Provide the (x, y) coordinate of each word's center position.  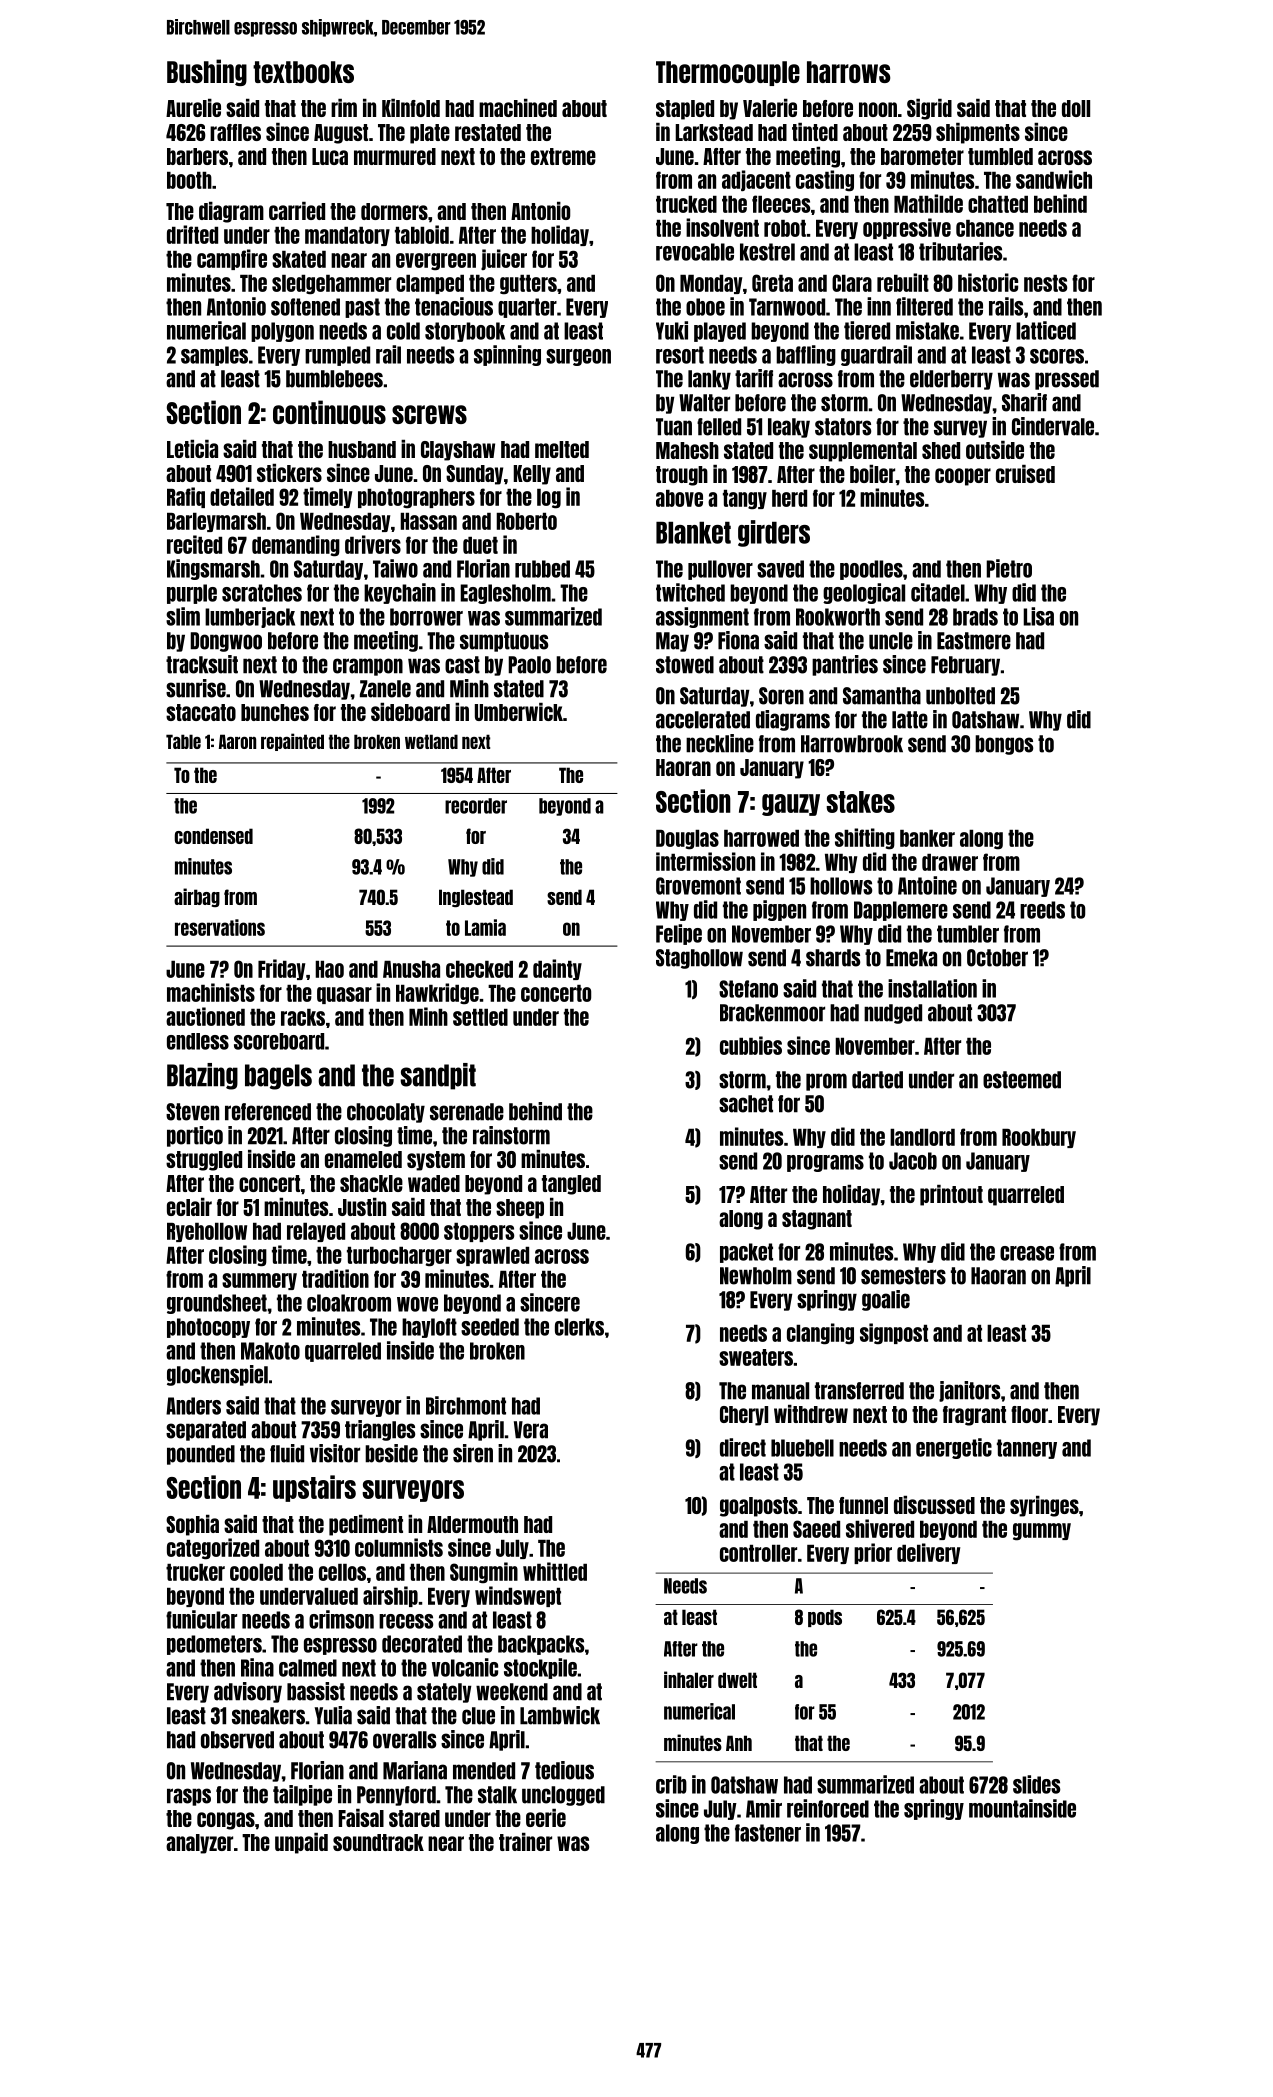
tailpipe (302, 1795)
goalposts (759, 1507)
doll (1076, 108)
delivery (928, 1553)
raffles (235, 132)
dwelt (737, 1680)
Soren (781, 696)
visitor (335, 1453)
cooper (963, 477)
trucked (686, 204)
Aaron (237, 741)
